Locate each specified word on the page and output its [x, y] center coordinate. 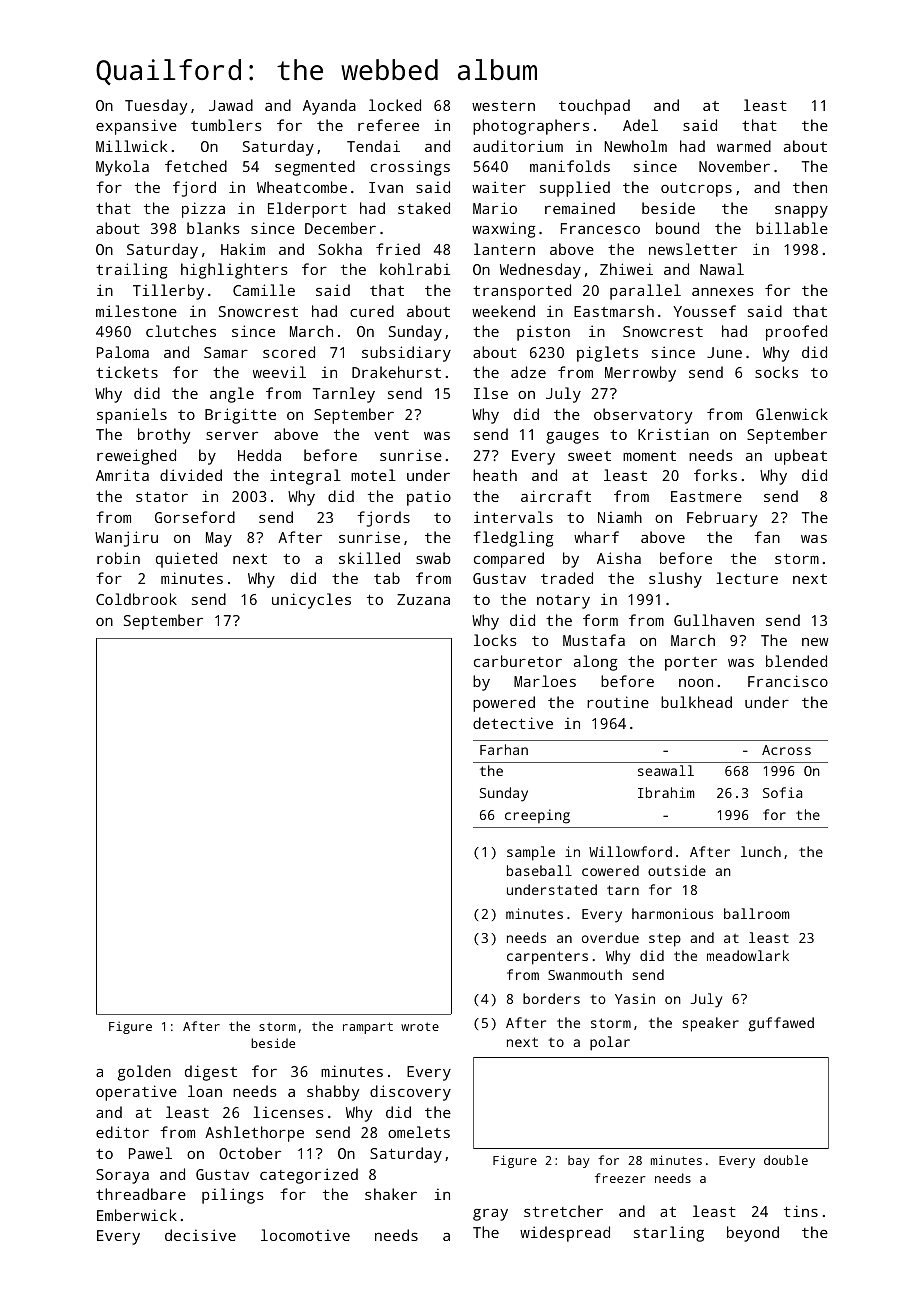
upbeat [801, 457]
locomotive [305, 1235]
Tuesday [156, 107]
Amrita [122, 475]
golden [144, 1073]
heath [495, 475]
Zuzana [423, 599]
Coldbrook [136, 599]
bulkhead [696, 702]
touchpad [594, 107]
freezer [620, 1178]
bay [579, 1161]
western [503, 106]
